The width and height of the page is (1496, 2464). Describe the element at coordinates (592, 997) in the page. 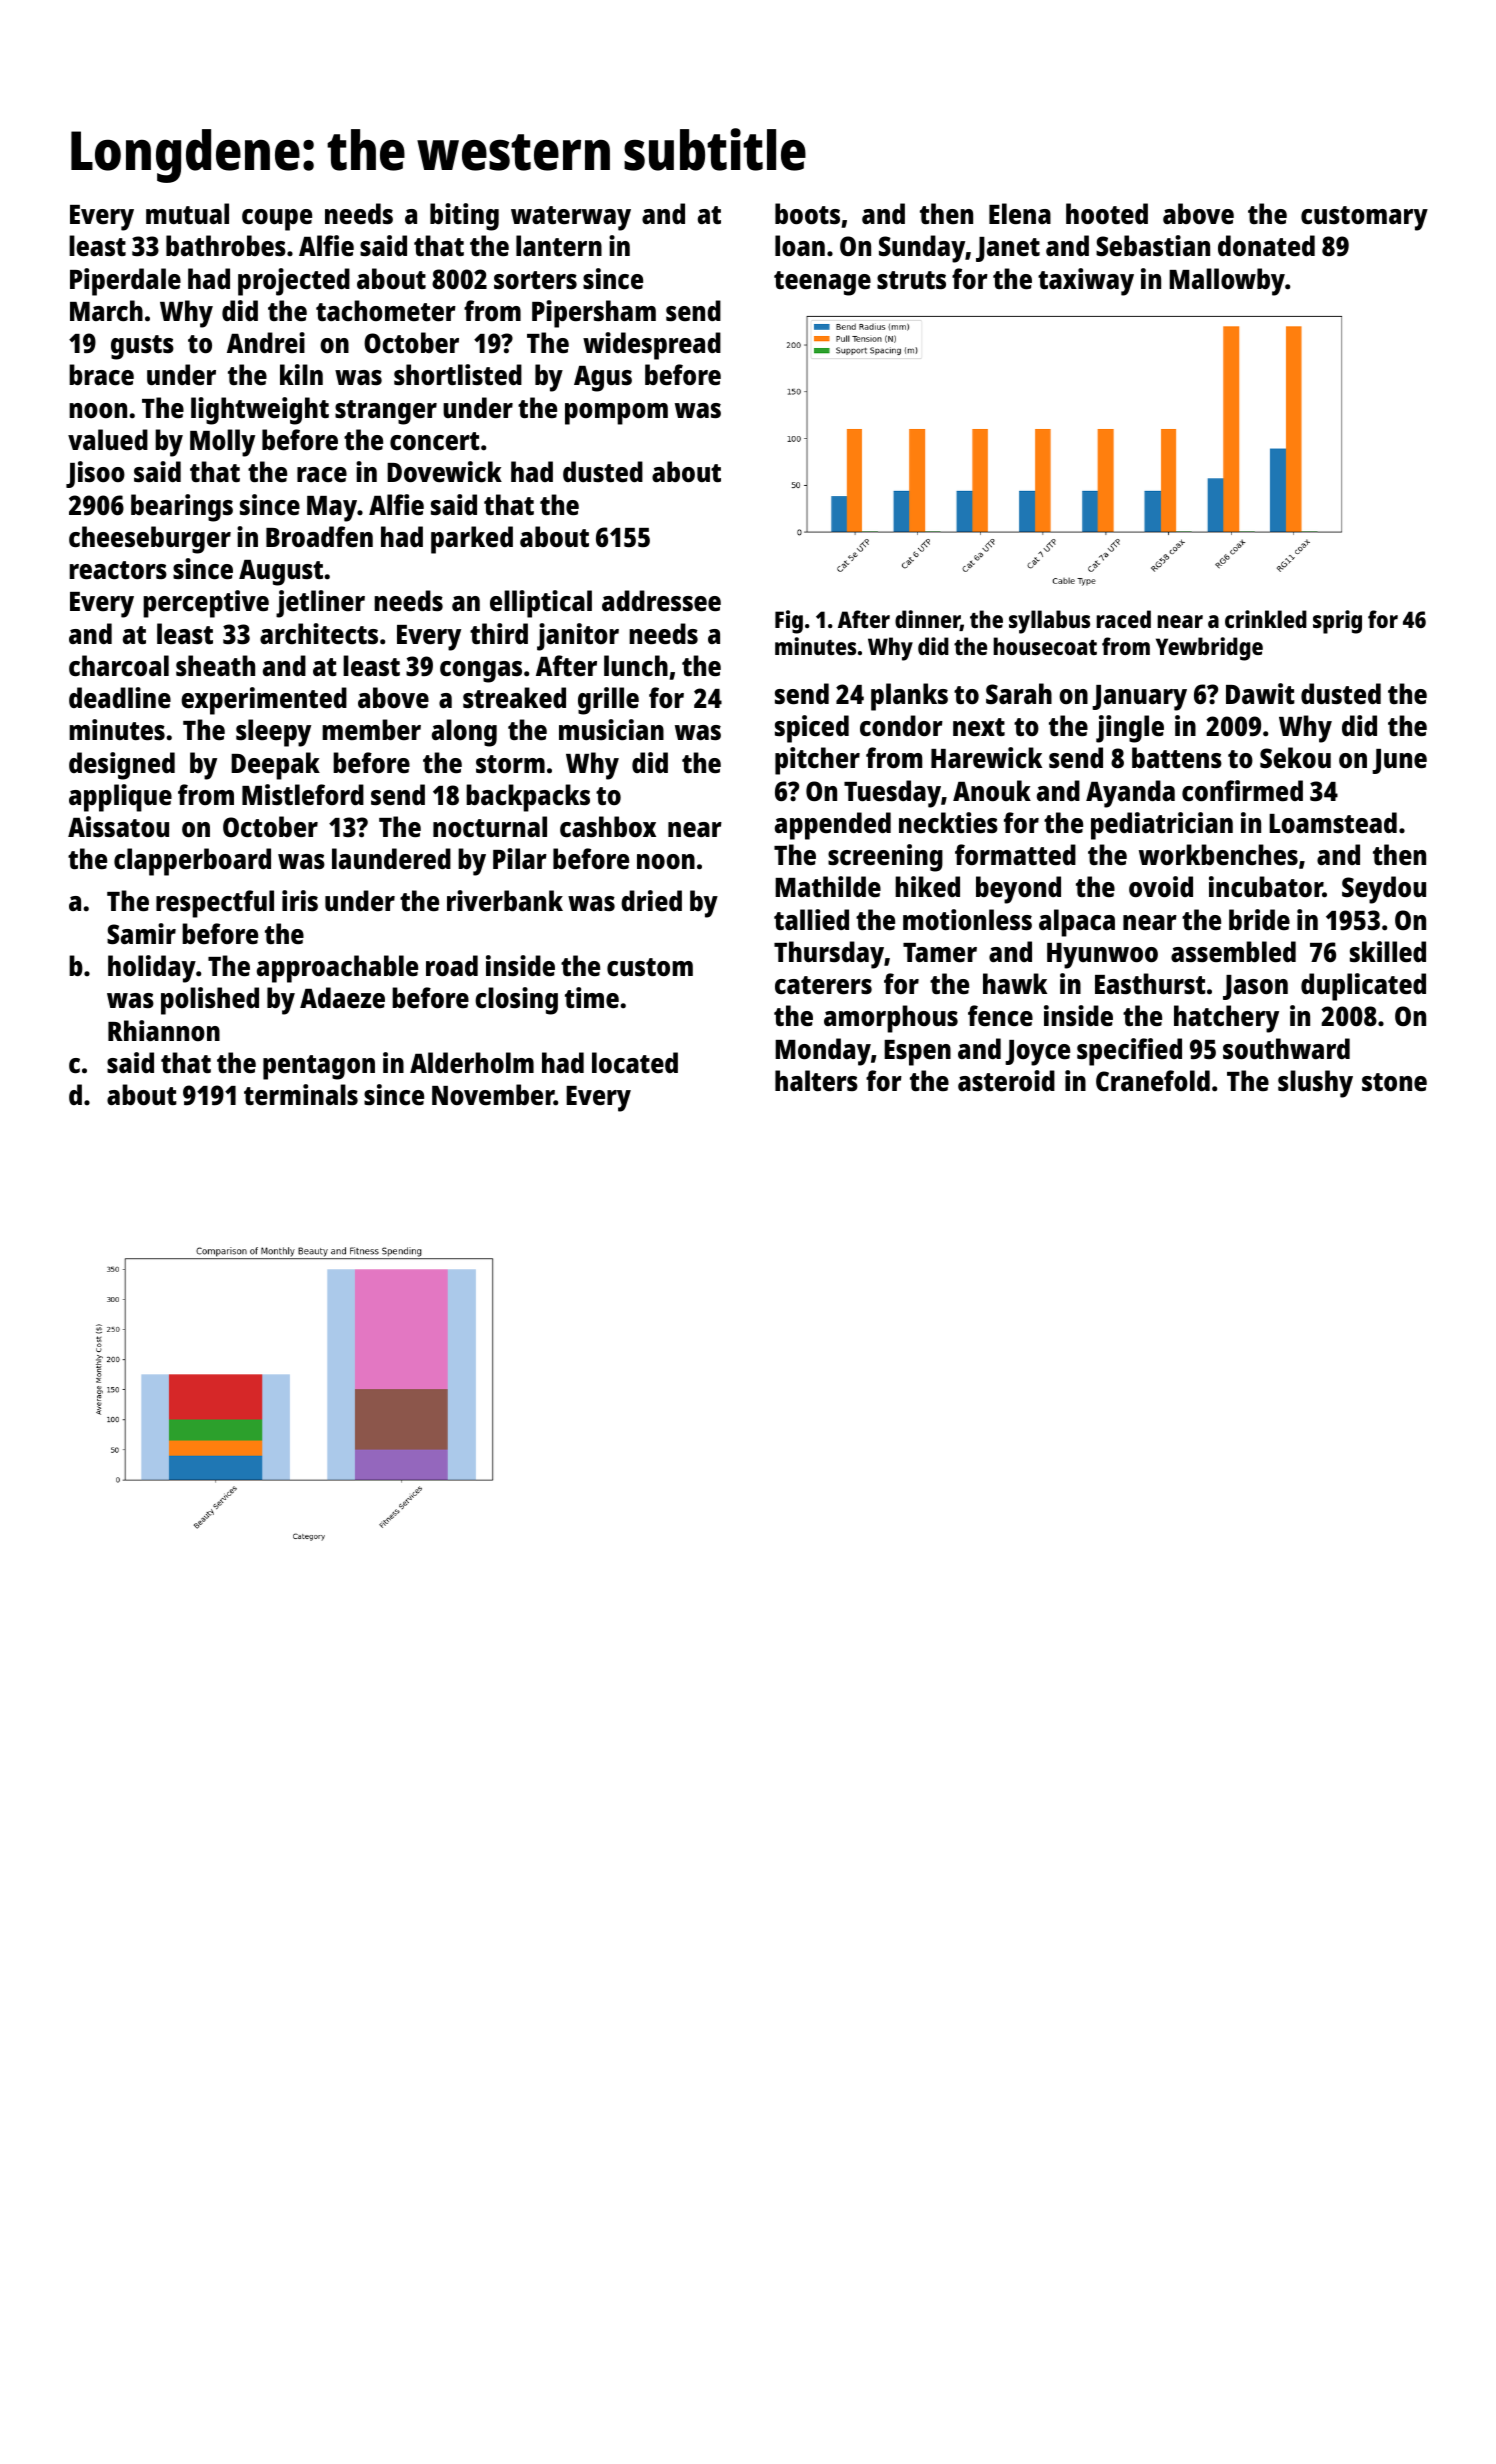

I see `time` at that location.
